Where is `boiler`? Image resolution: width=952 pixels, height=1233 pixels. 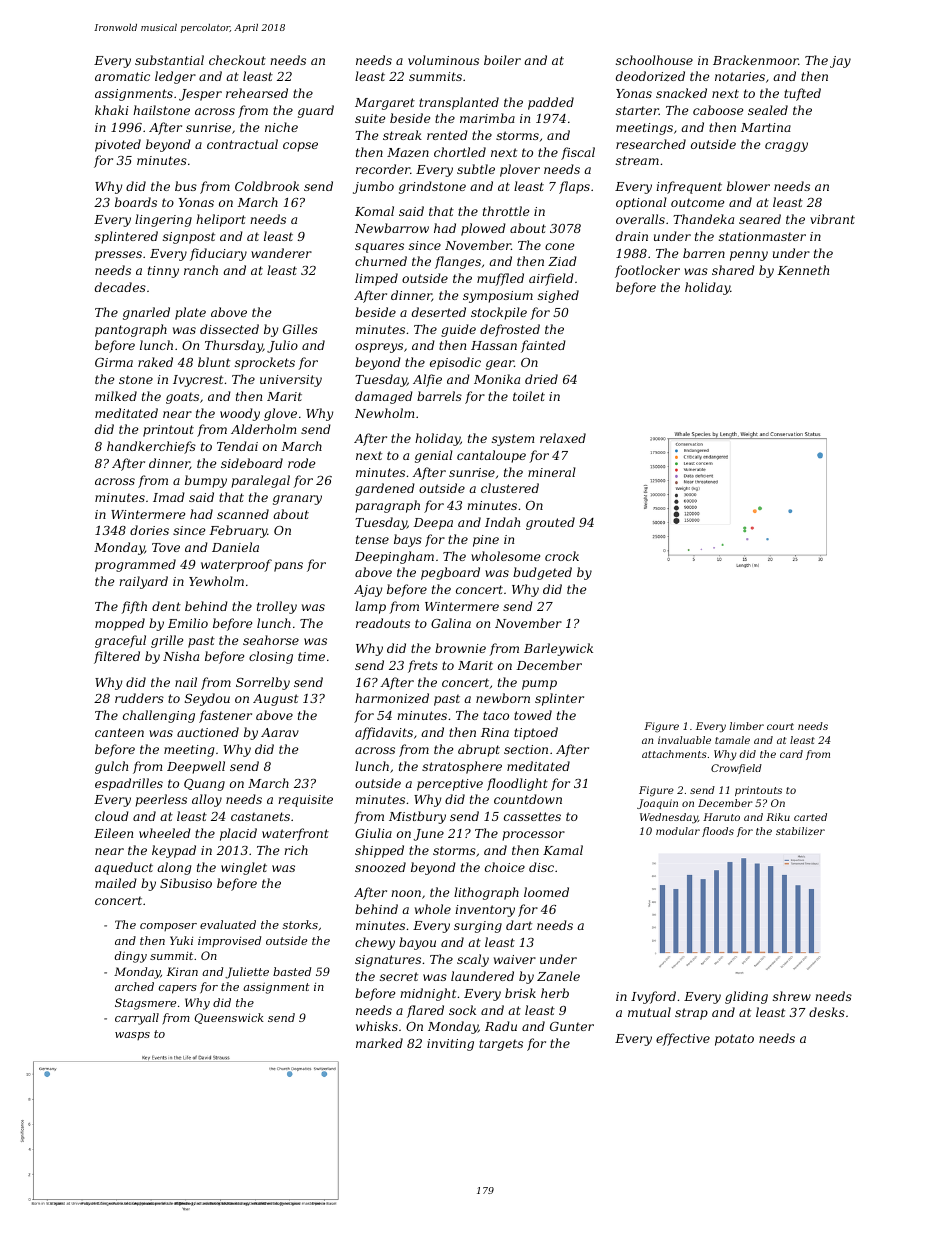
boiler is located at coordinates (502, 60).
